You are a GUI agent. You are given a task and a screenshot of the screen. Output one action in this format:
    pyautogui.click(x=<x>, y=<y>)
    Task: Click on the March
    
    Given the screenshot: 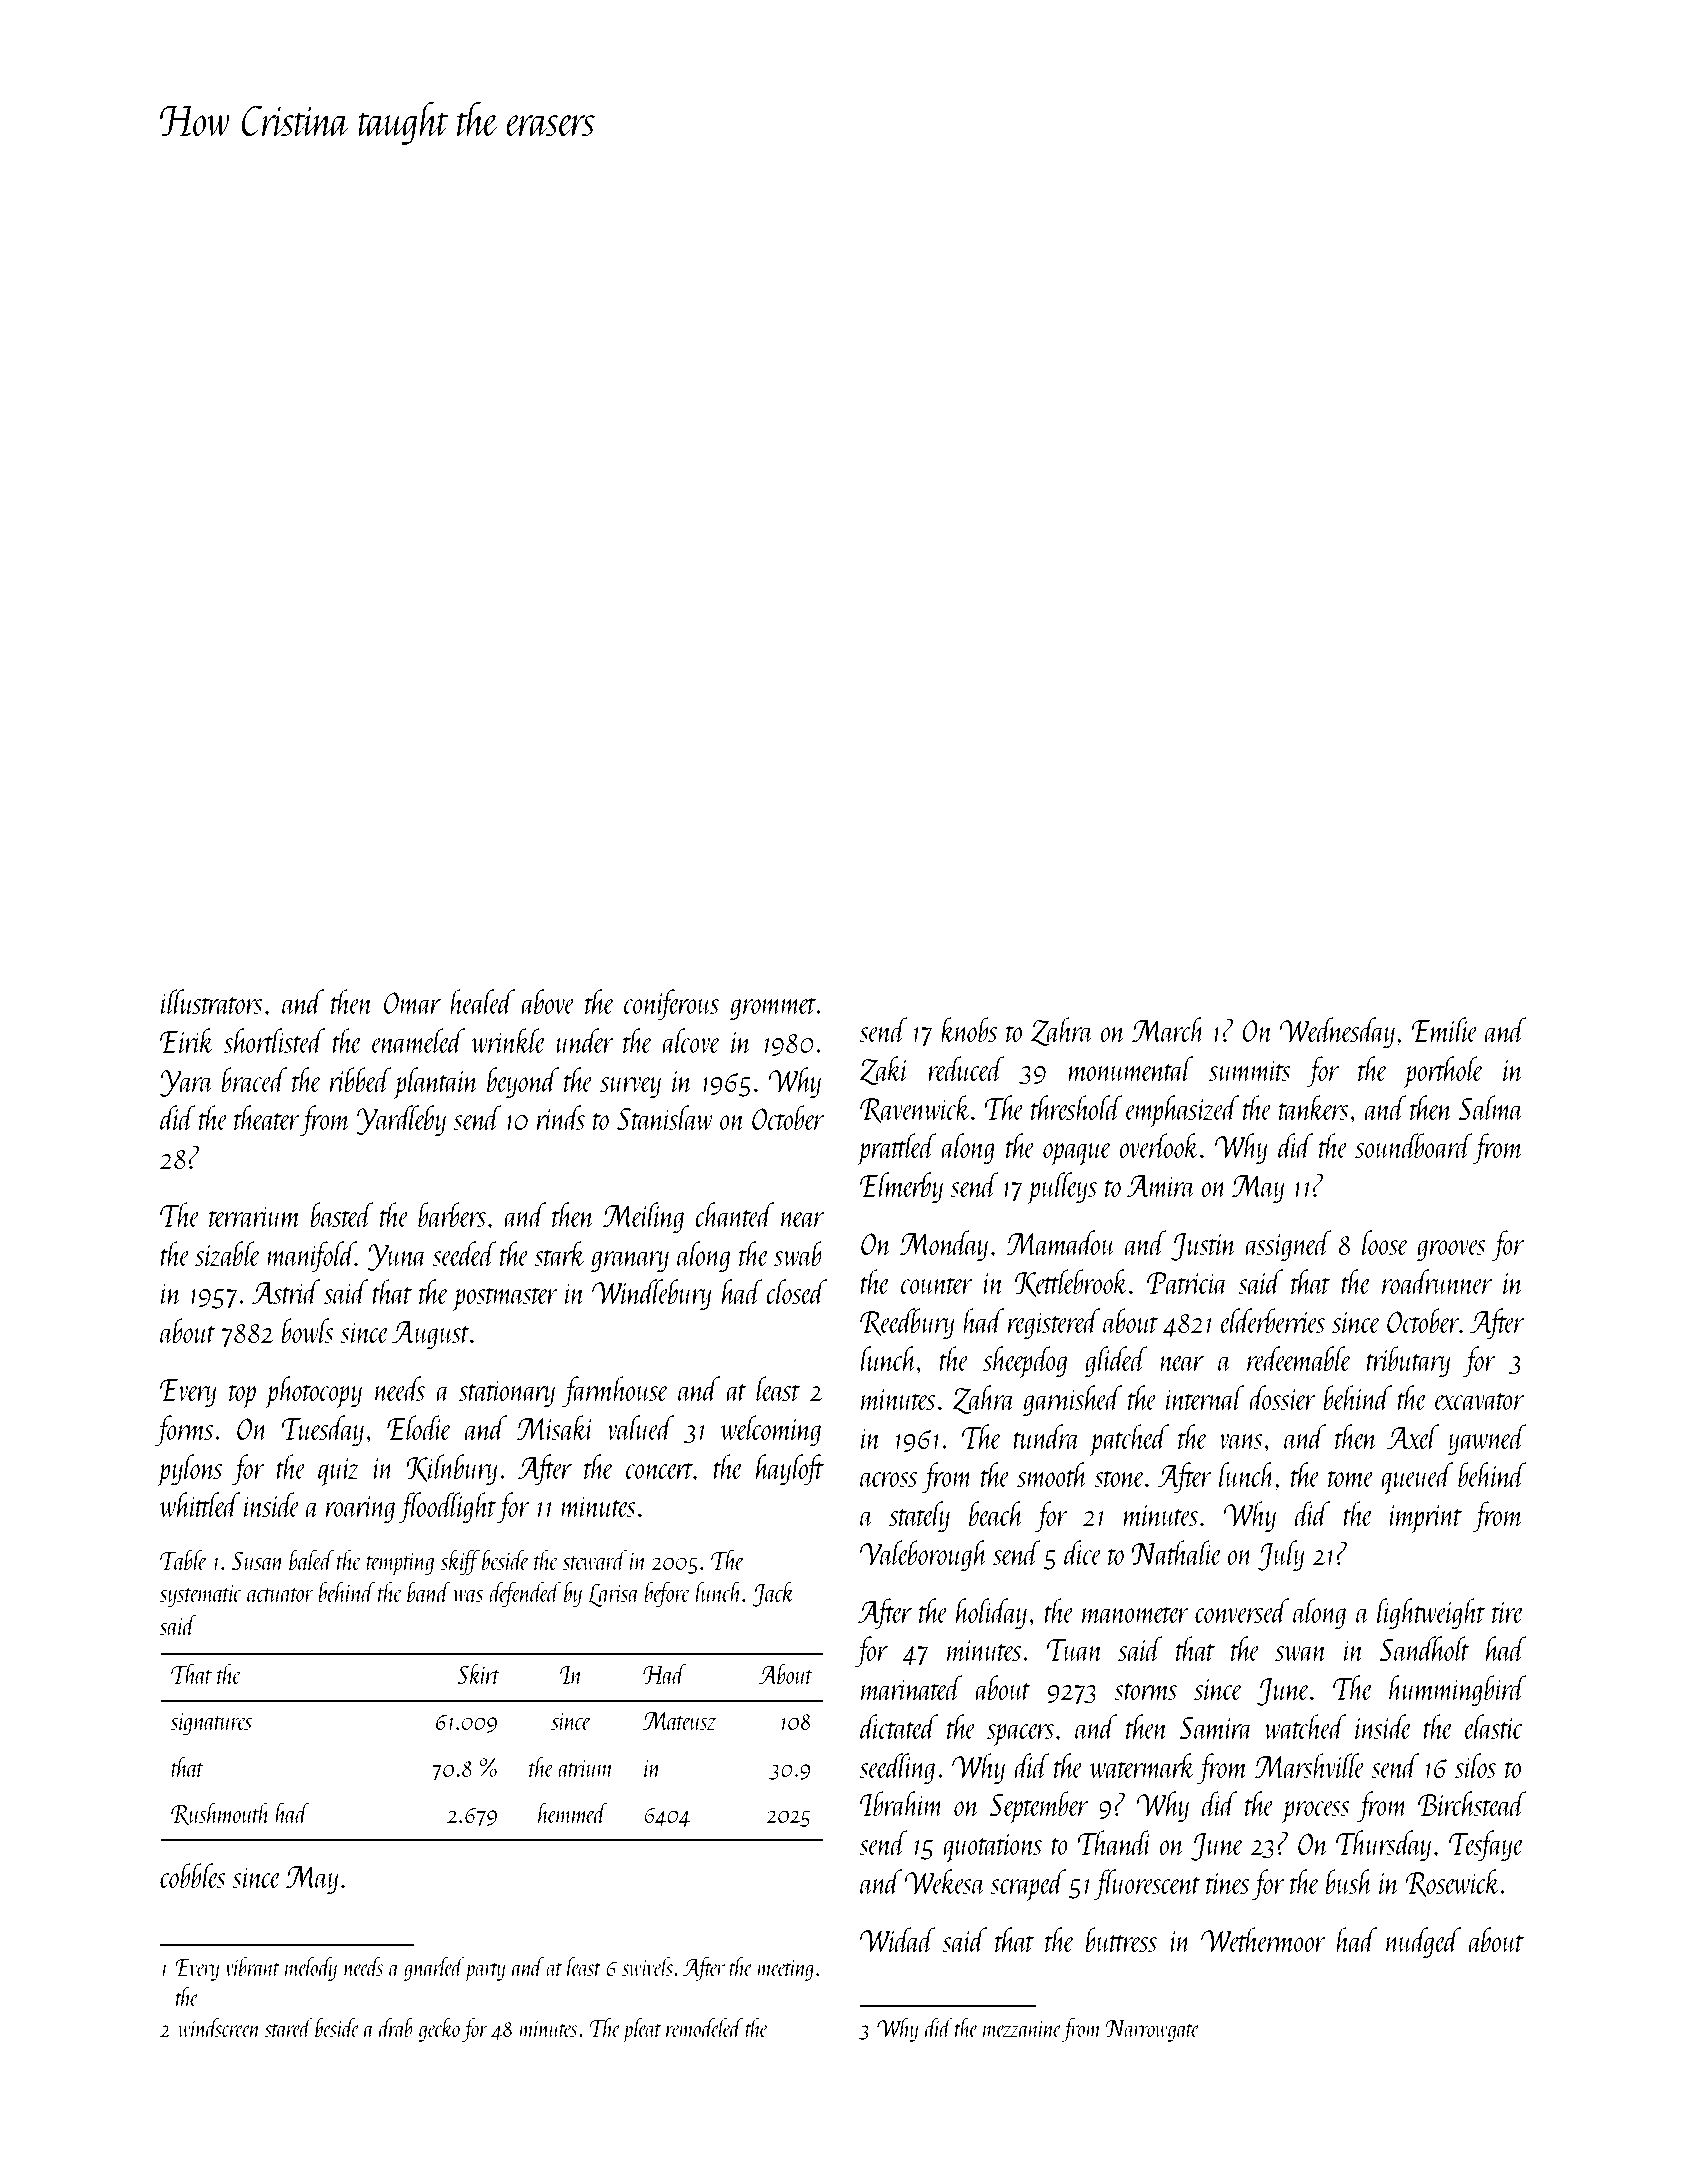 What is the action you would take?
    pyautogui.click(x=1168, y=1029)
